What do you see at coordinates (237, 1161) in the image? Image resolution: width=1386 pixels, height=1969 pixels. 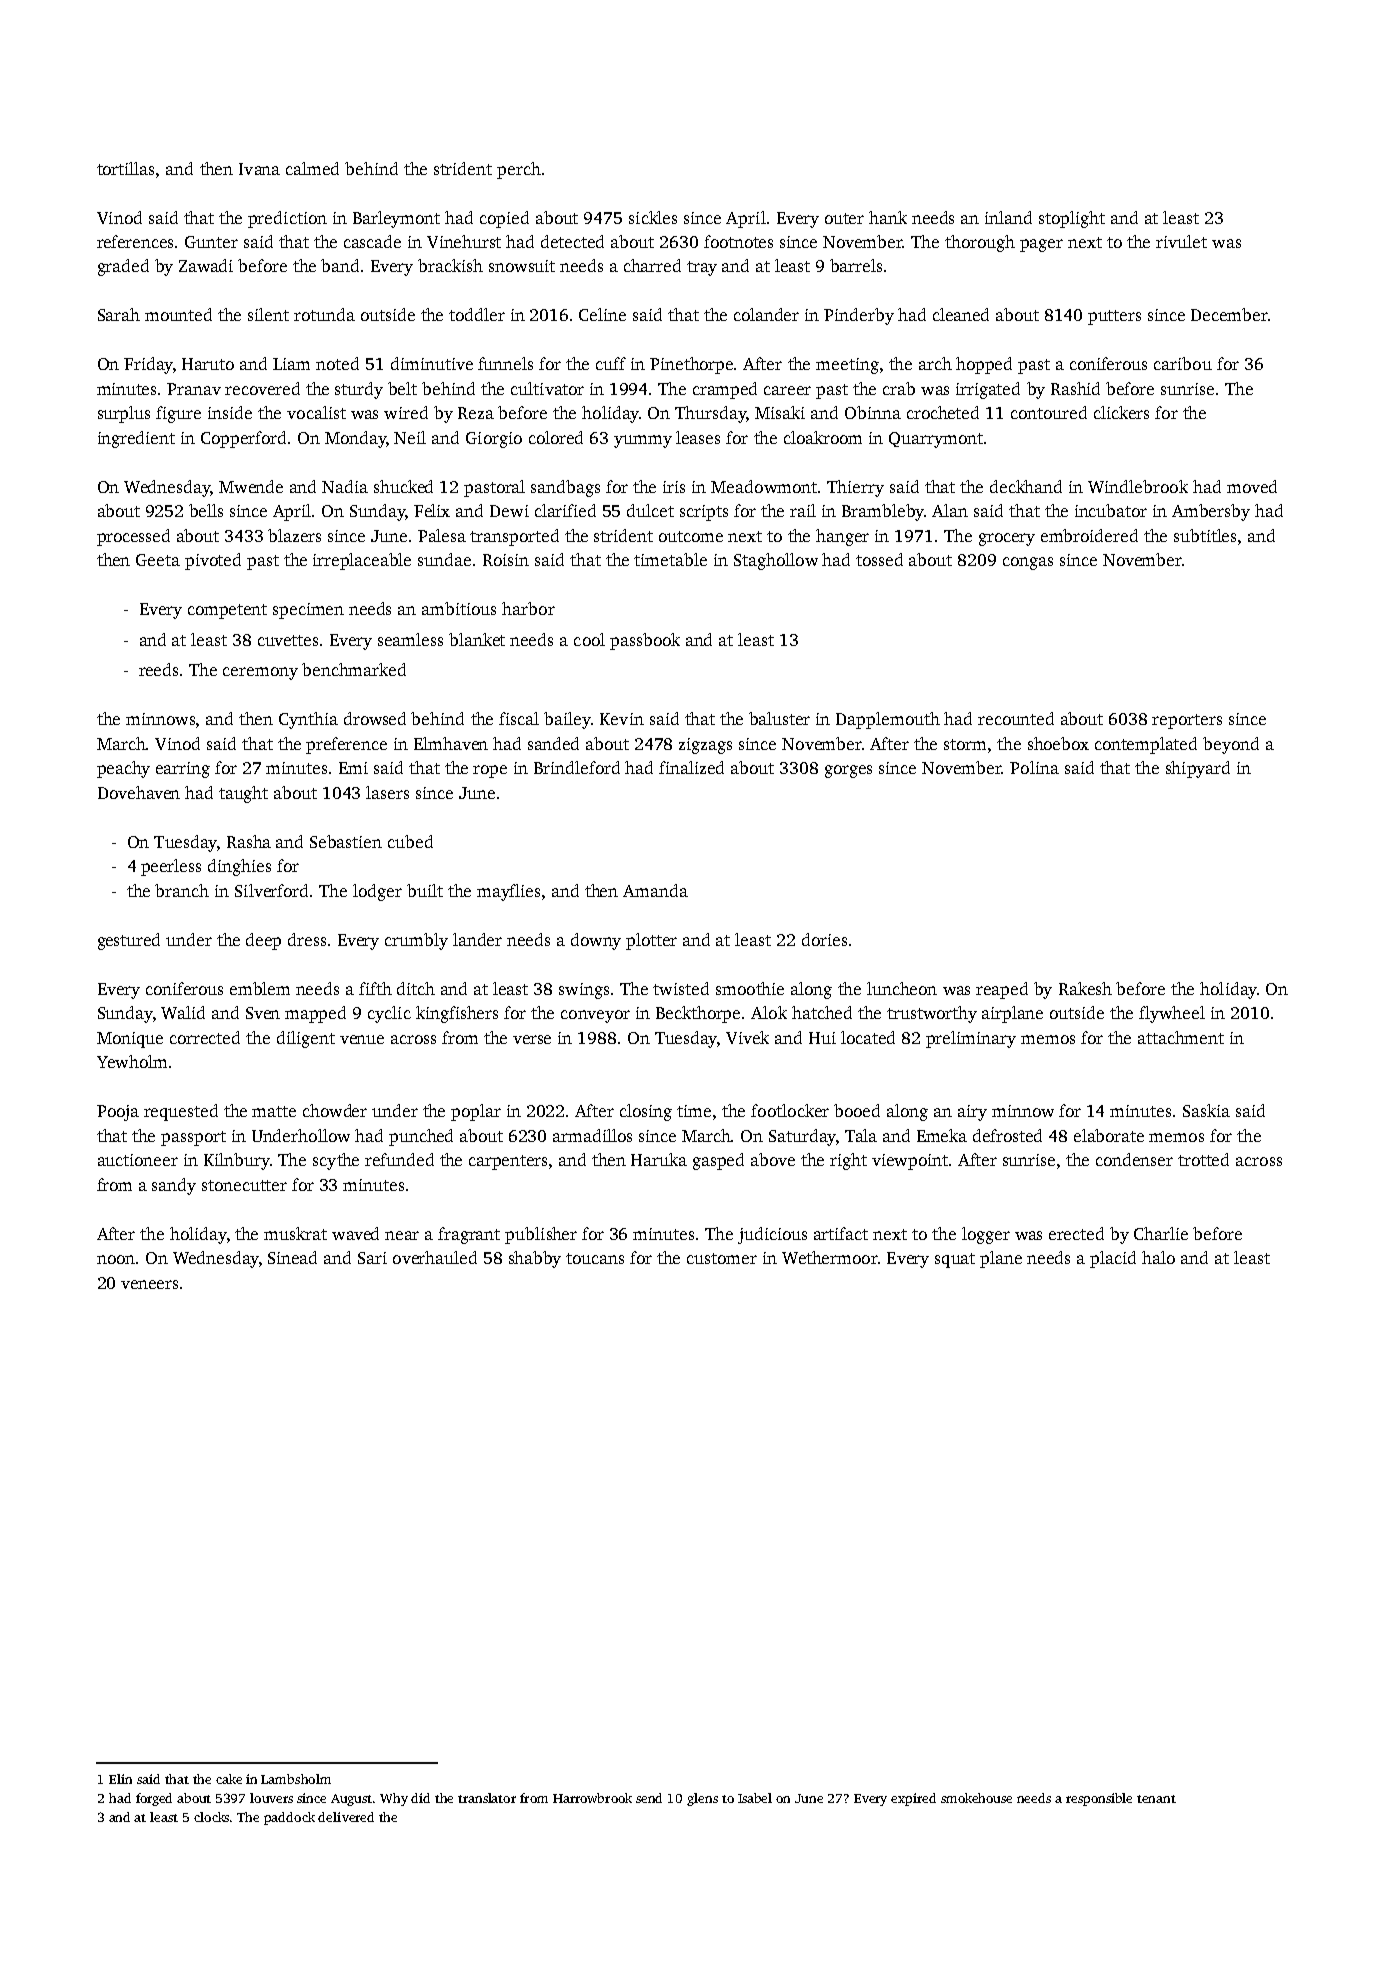 I see `Kilnbury` at bounding box center [237, 1161].
